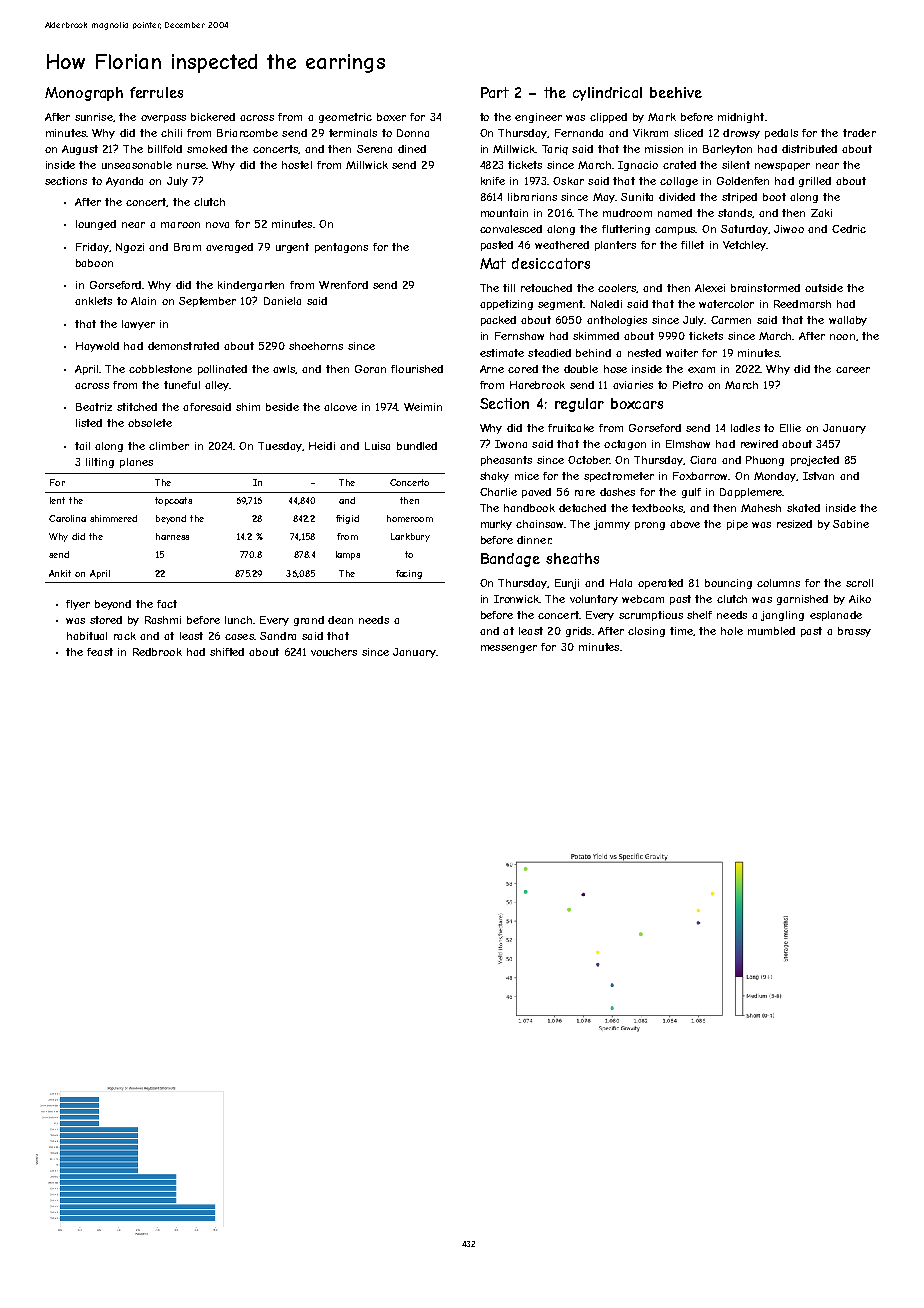  Describe the element at coordinates (615, 369) in the screenshot. I see `hose` at that location.
